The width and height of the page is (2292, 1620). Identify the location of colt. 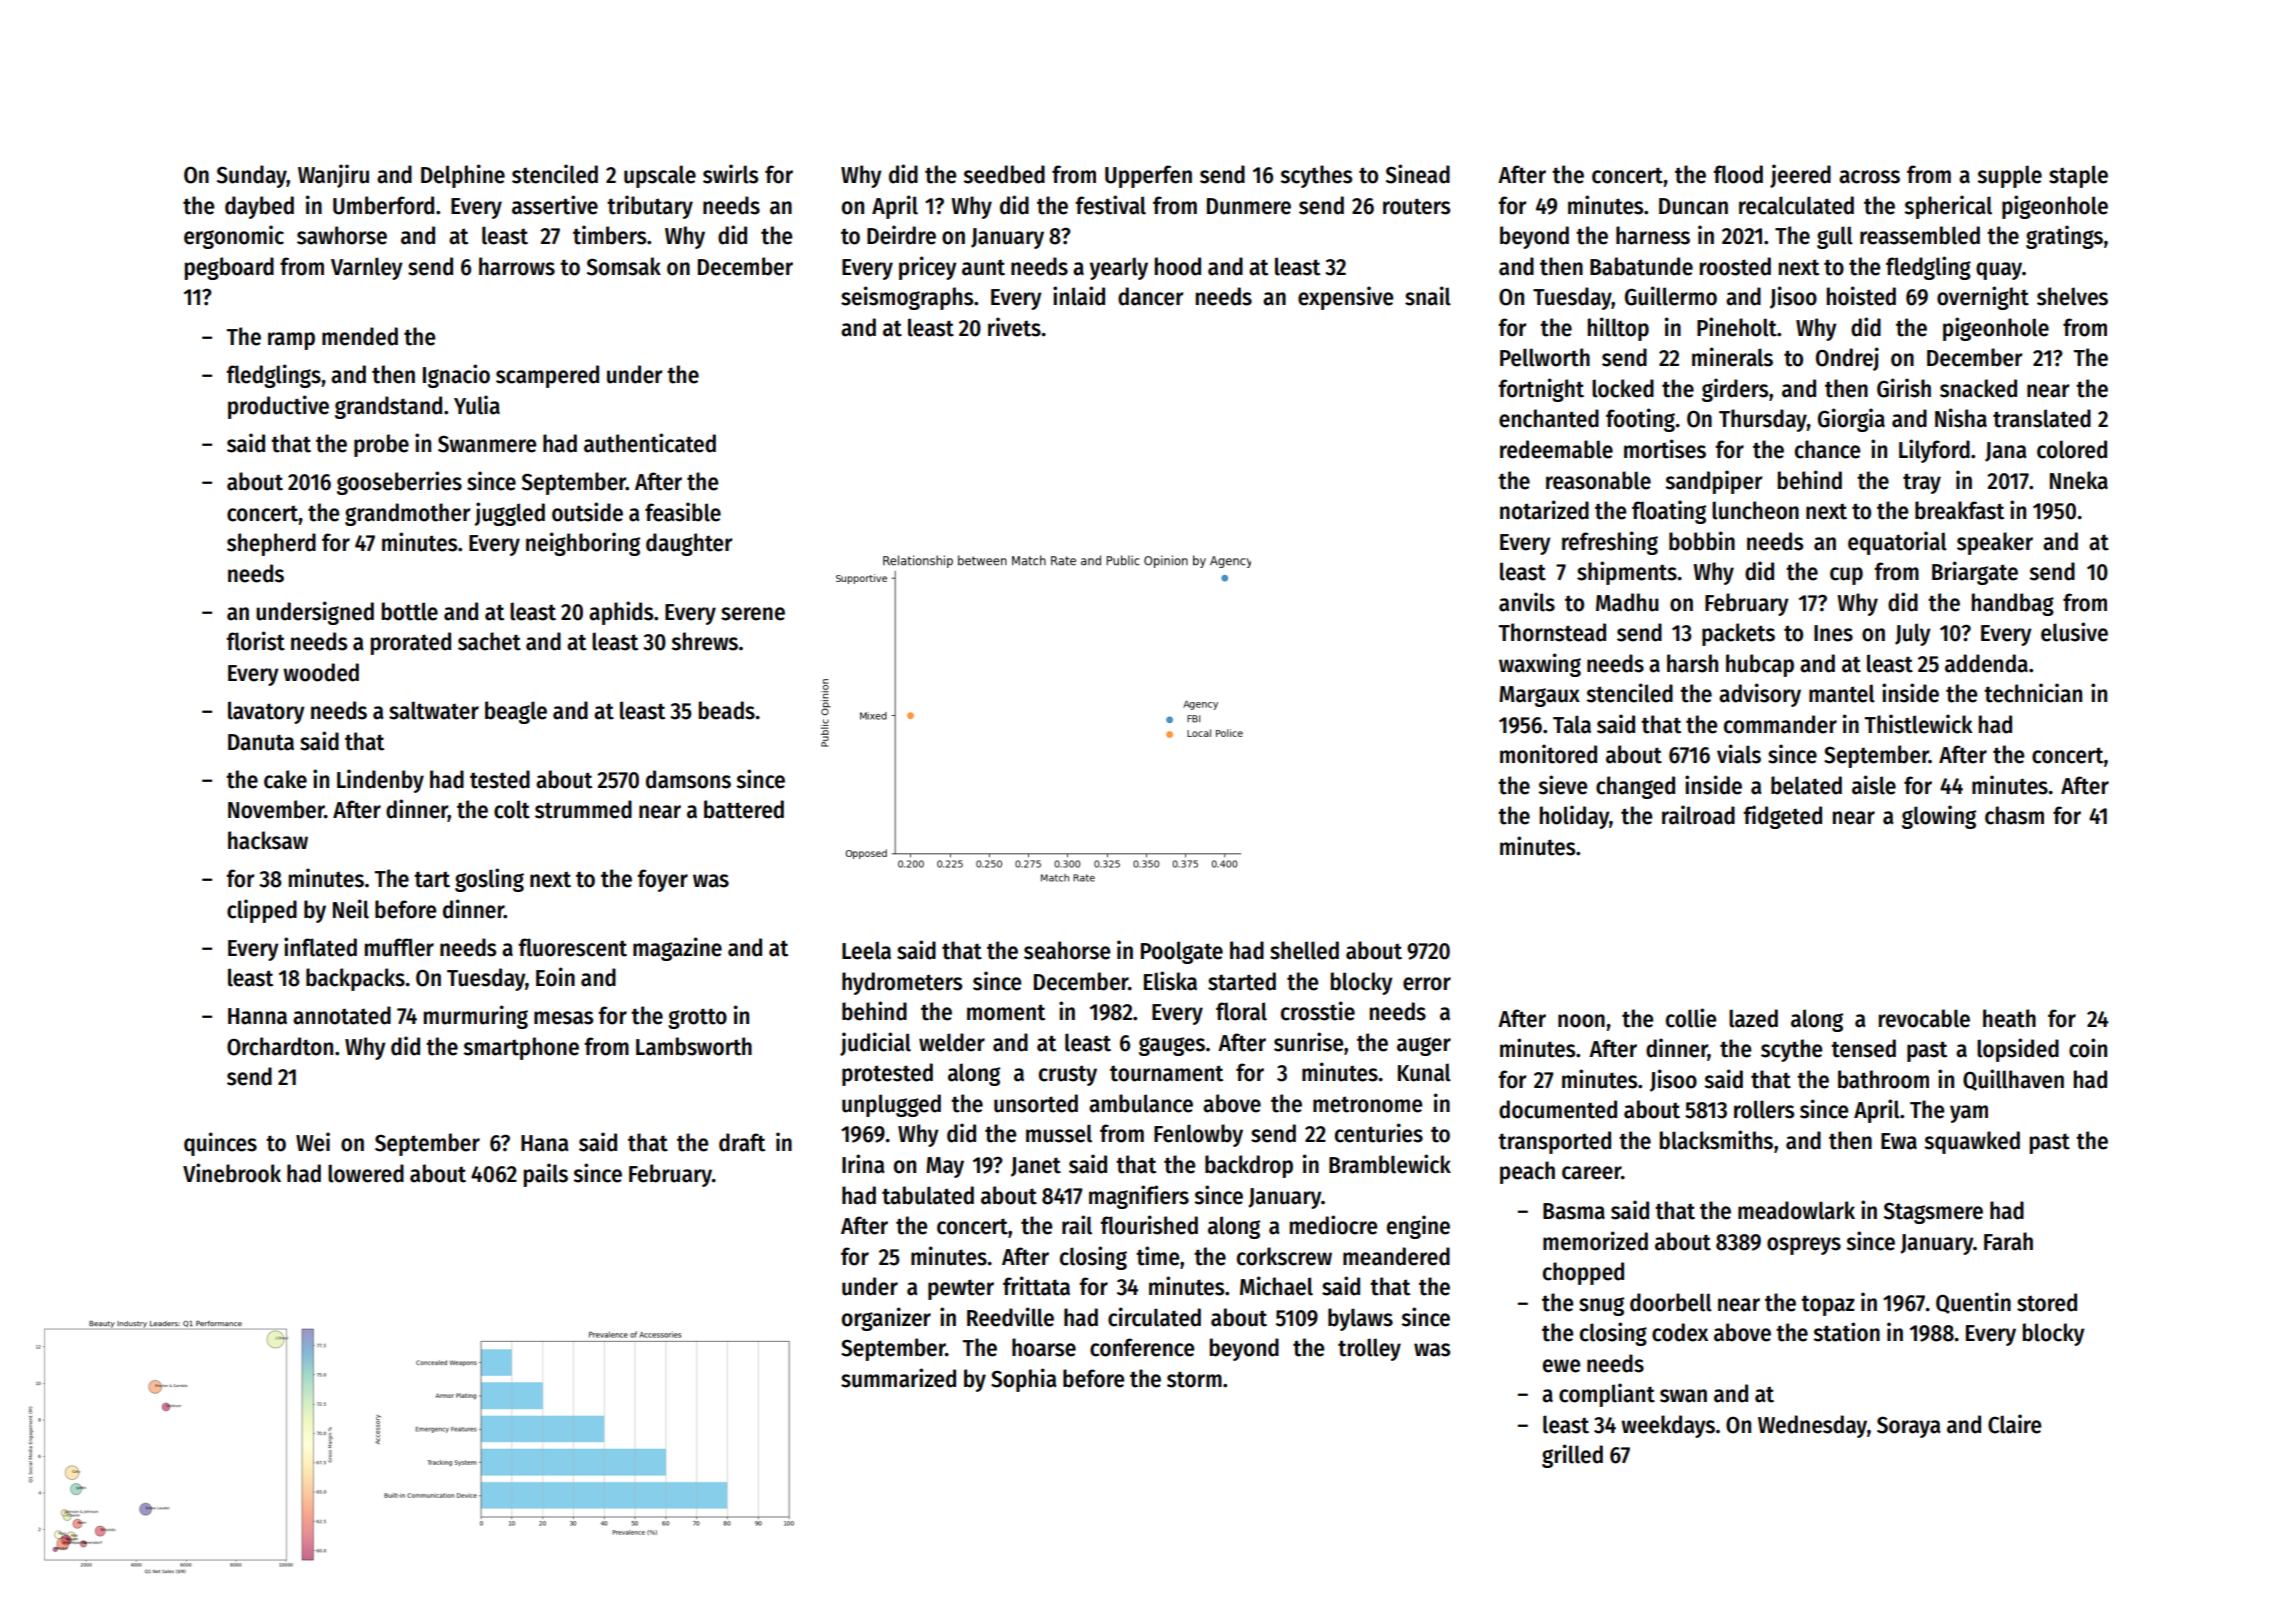
(512, 809).
